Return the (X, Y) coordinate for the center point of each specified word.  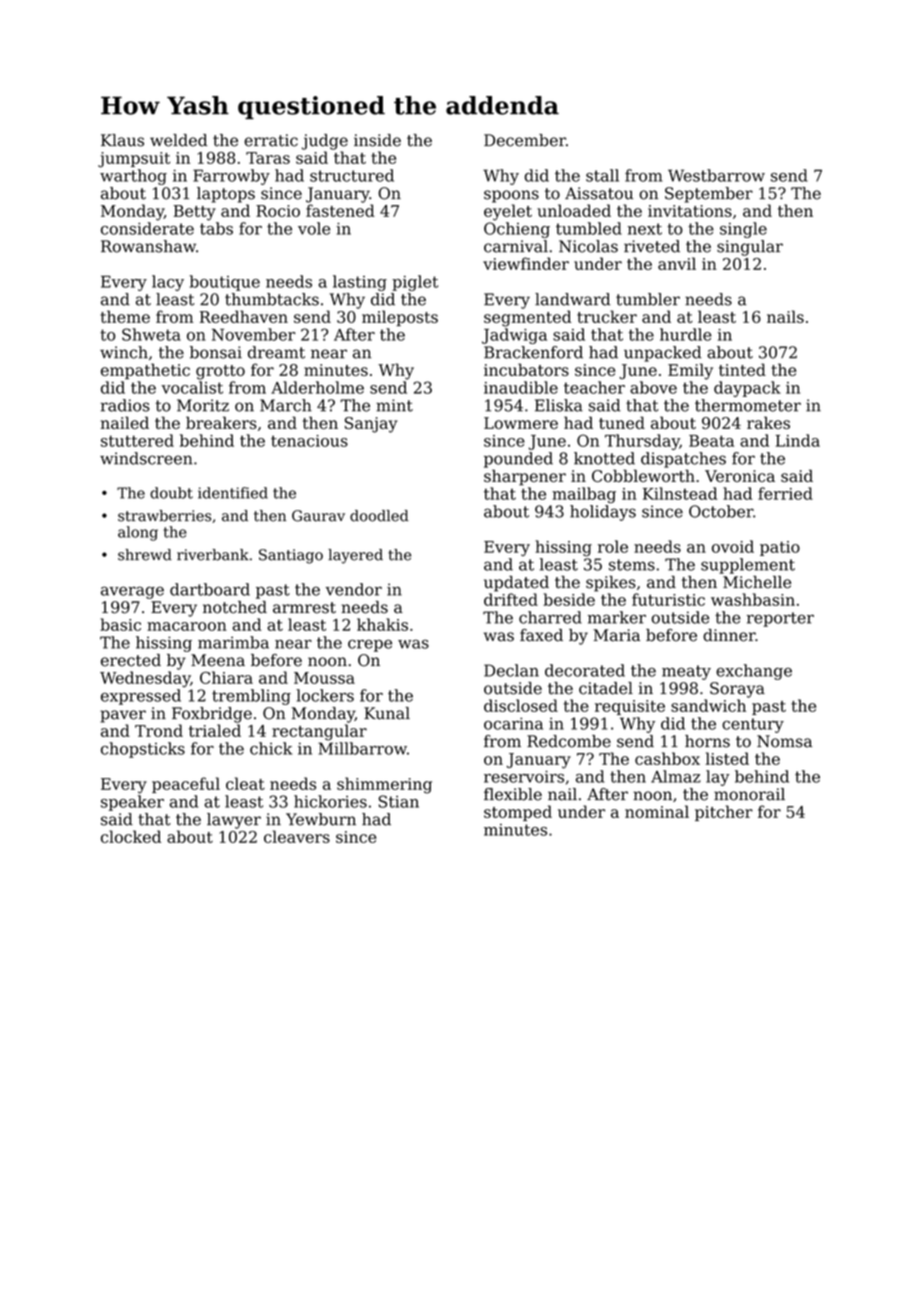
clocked (131, 836)
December (525, 140)
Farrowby (231, 177)
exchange (754, 672)
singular (750, 248)
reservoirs (524, 776)
